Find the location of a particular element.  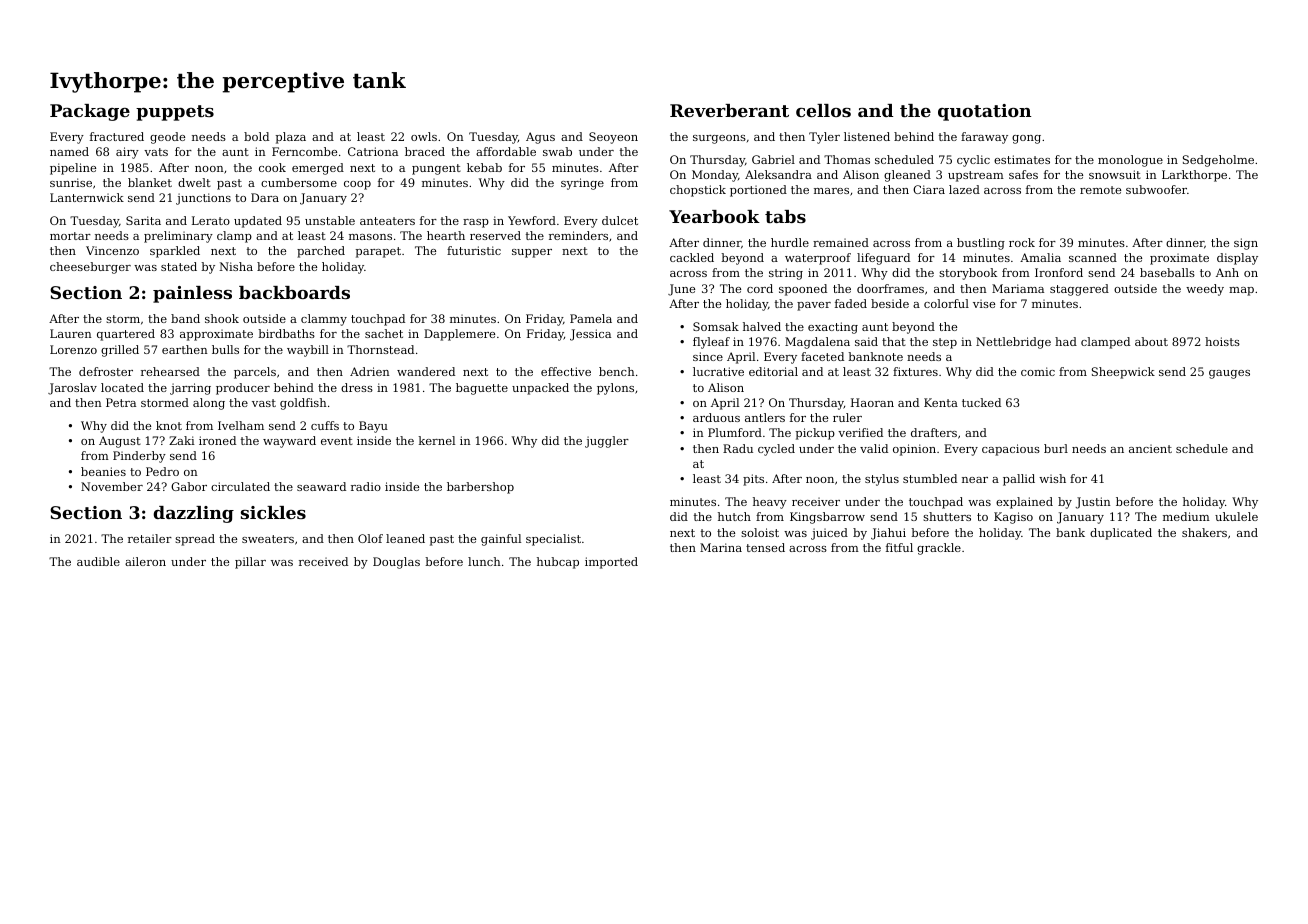

estimates is located at coordinates (1022, 159).
